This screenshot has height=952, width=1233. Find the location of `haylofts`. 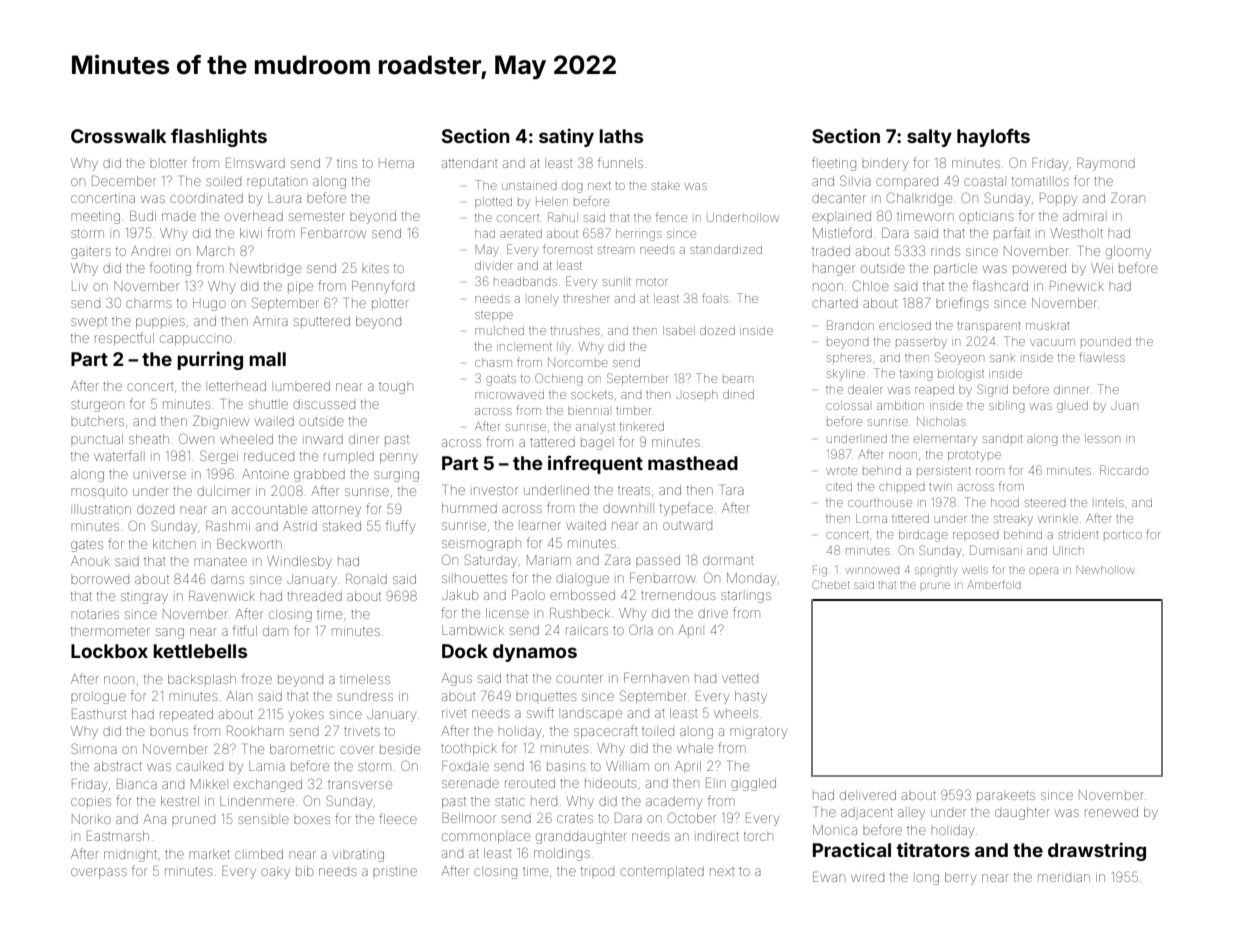

haylofts is located at coordinates (993, 137).
